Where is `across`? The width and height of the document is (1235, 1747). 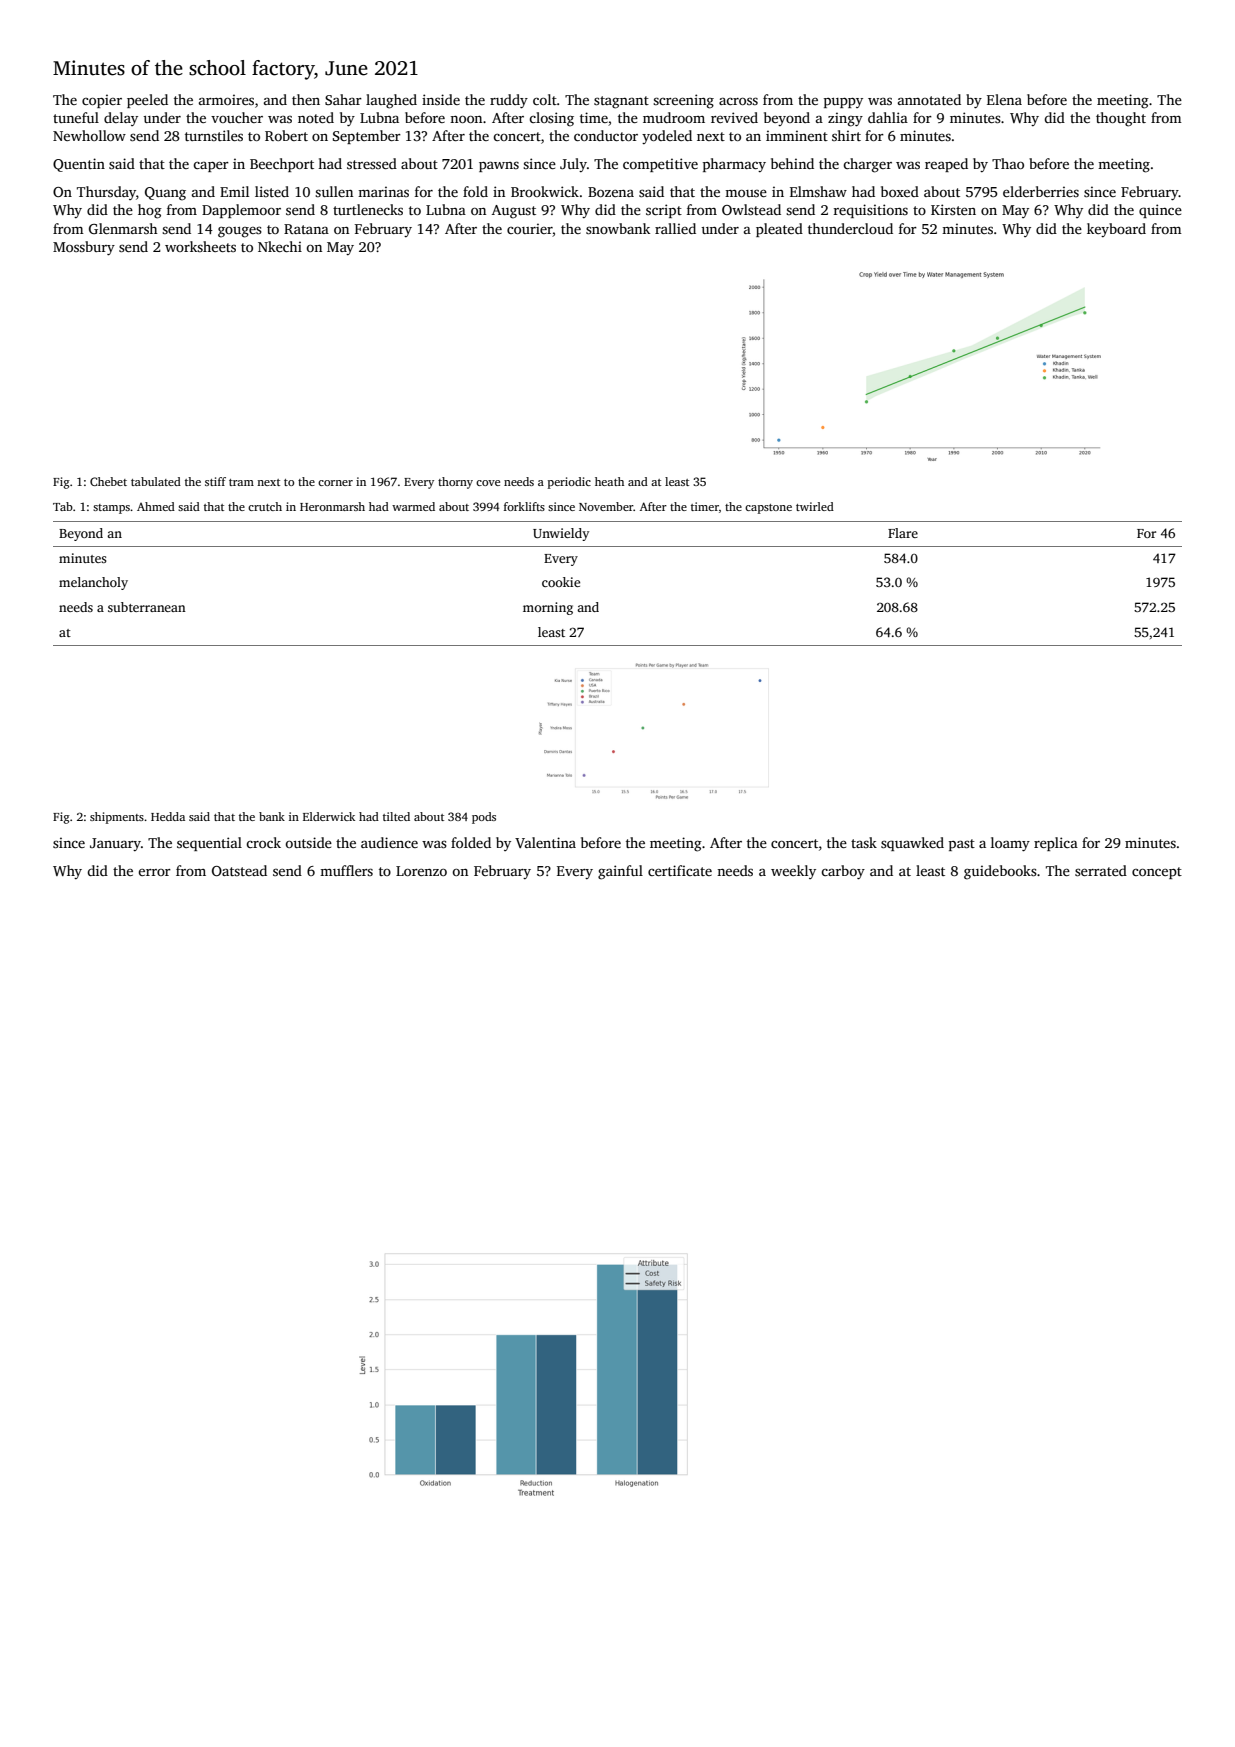 across is located at coordinates (738, 101).
